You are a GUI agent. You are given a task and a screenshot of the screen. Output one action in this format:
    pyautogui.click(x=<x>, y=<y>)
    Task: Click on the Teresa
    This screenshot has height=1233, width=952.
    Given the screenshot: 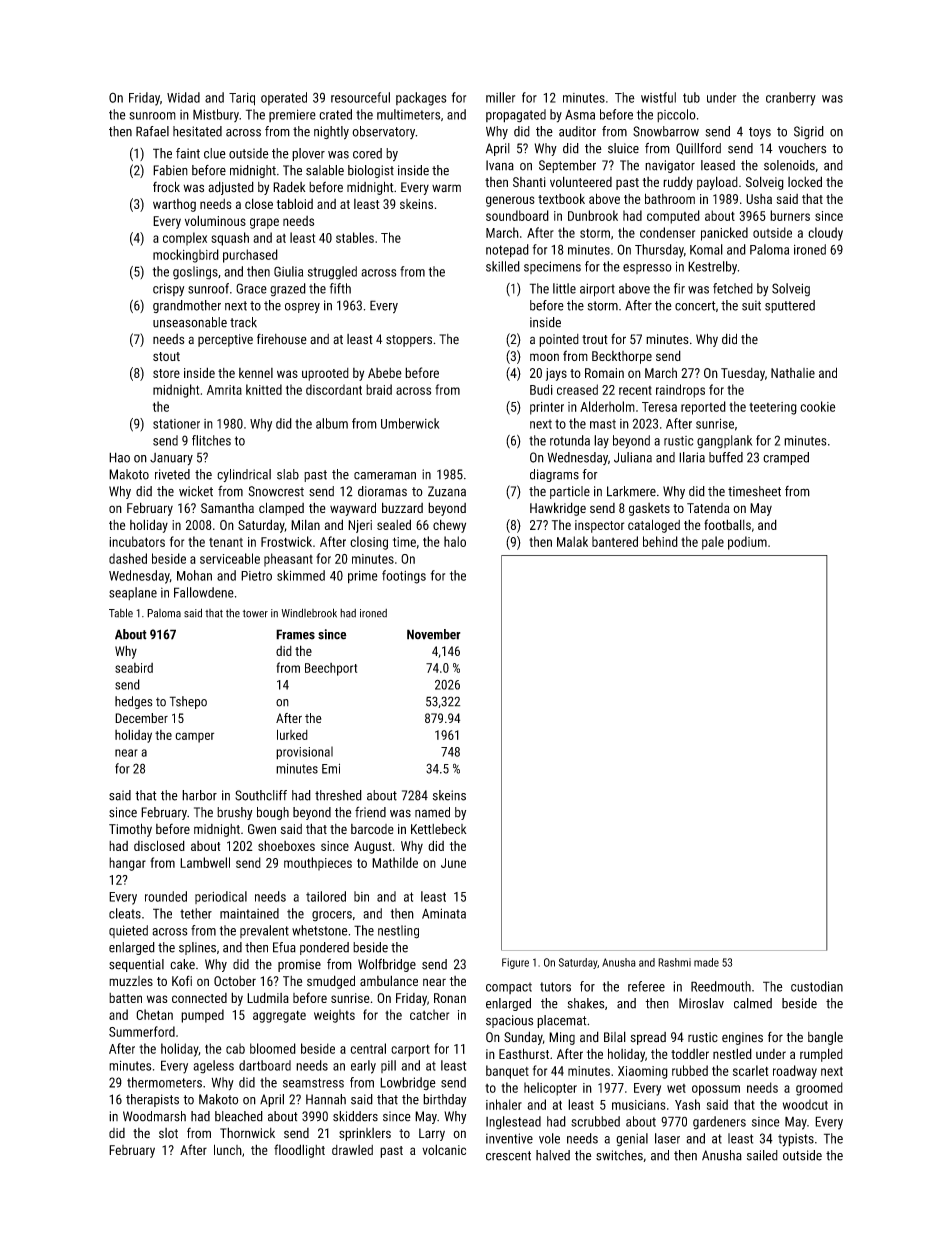 What is the action you would take?
    pyautogui.click(x=659, y=407)
